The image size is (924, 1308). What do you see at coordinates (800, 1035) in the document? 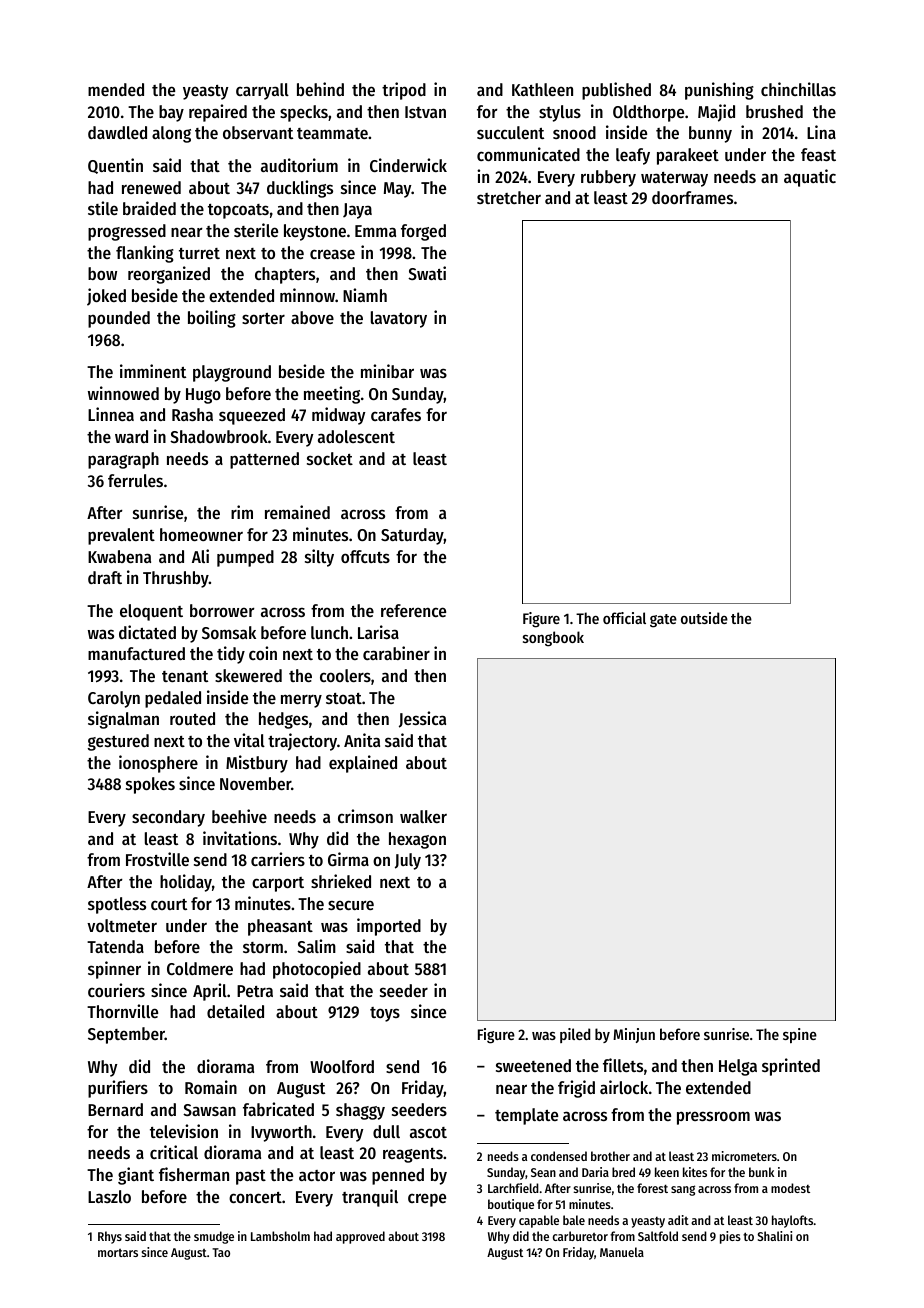
I see `spine` at bounding box center [800, 1035].
